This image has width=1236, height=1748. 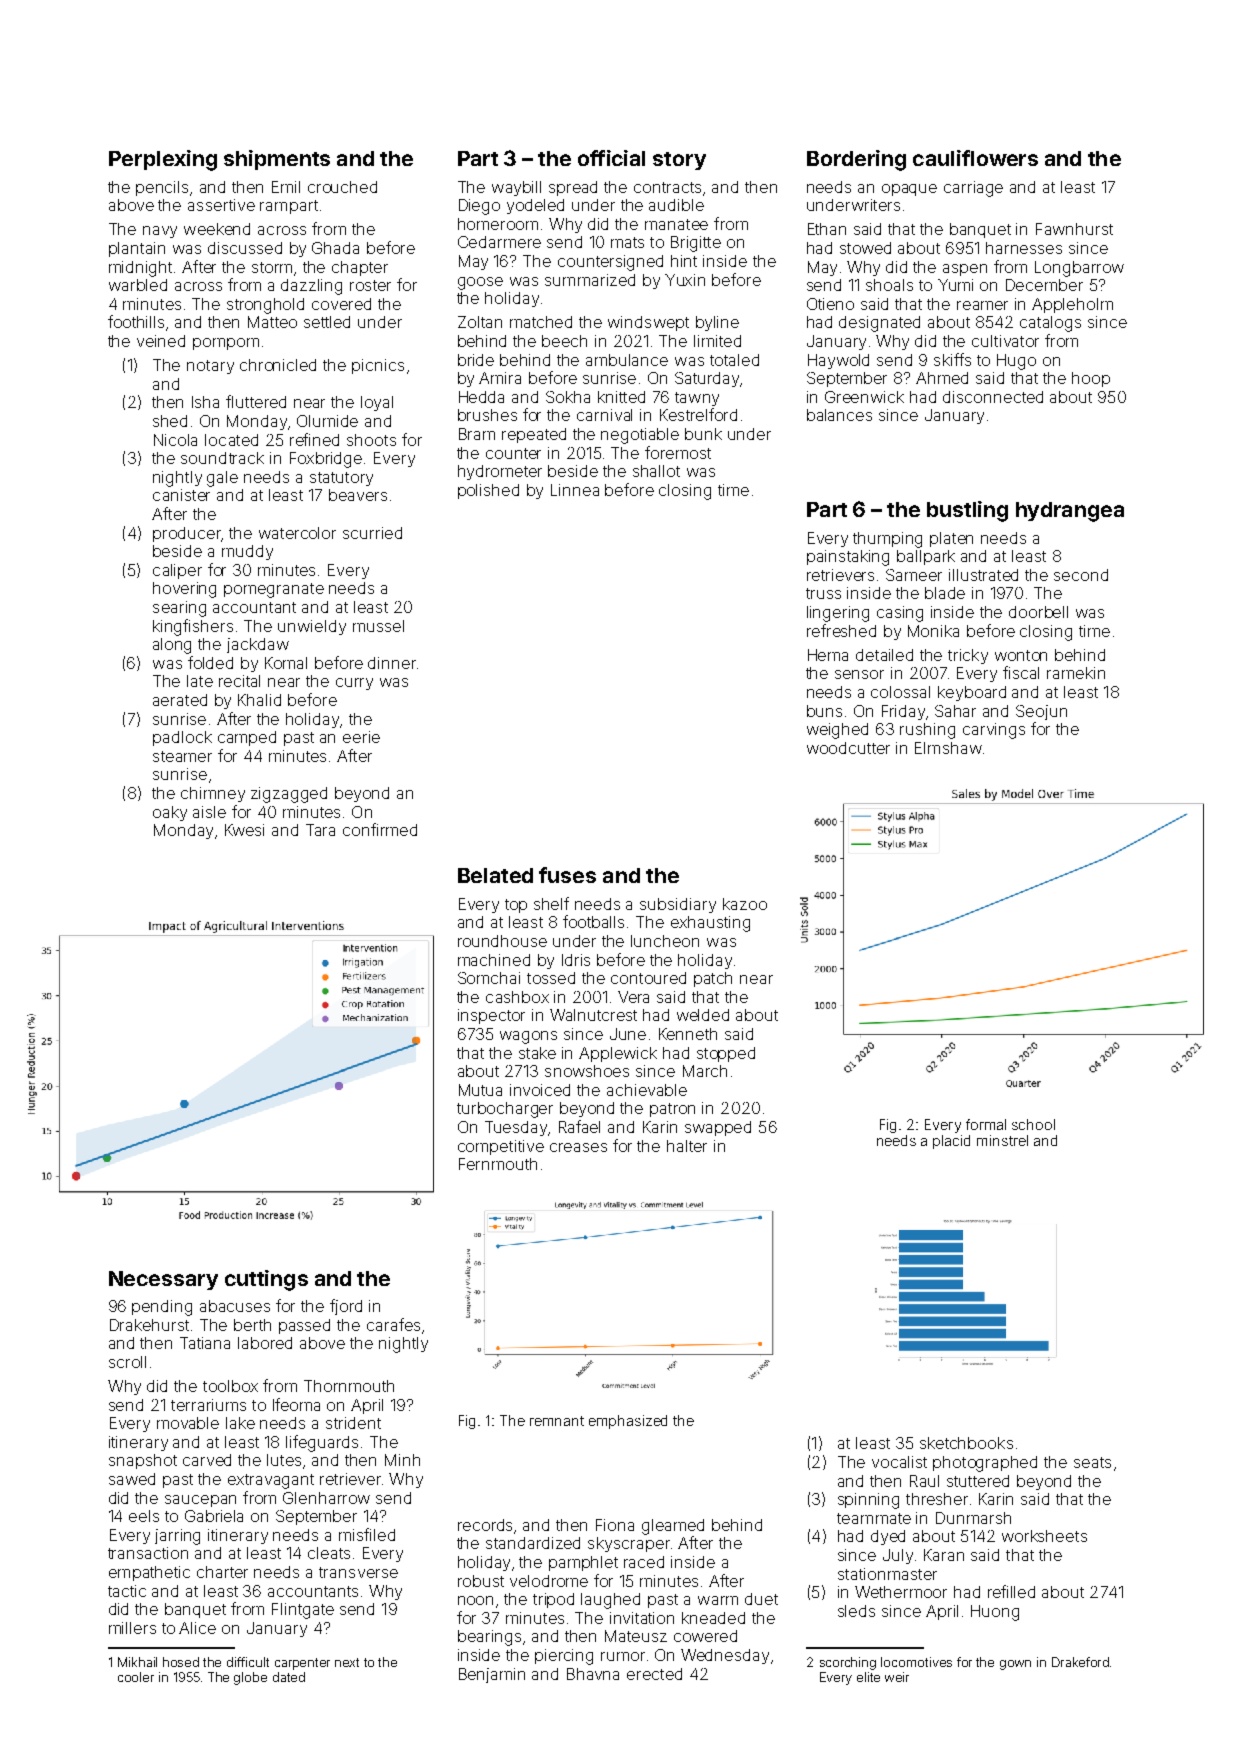 I want to click on dinner, so click(x=392, y=663).
